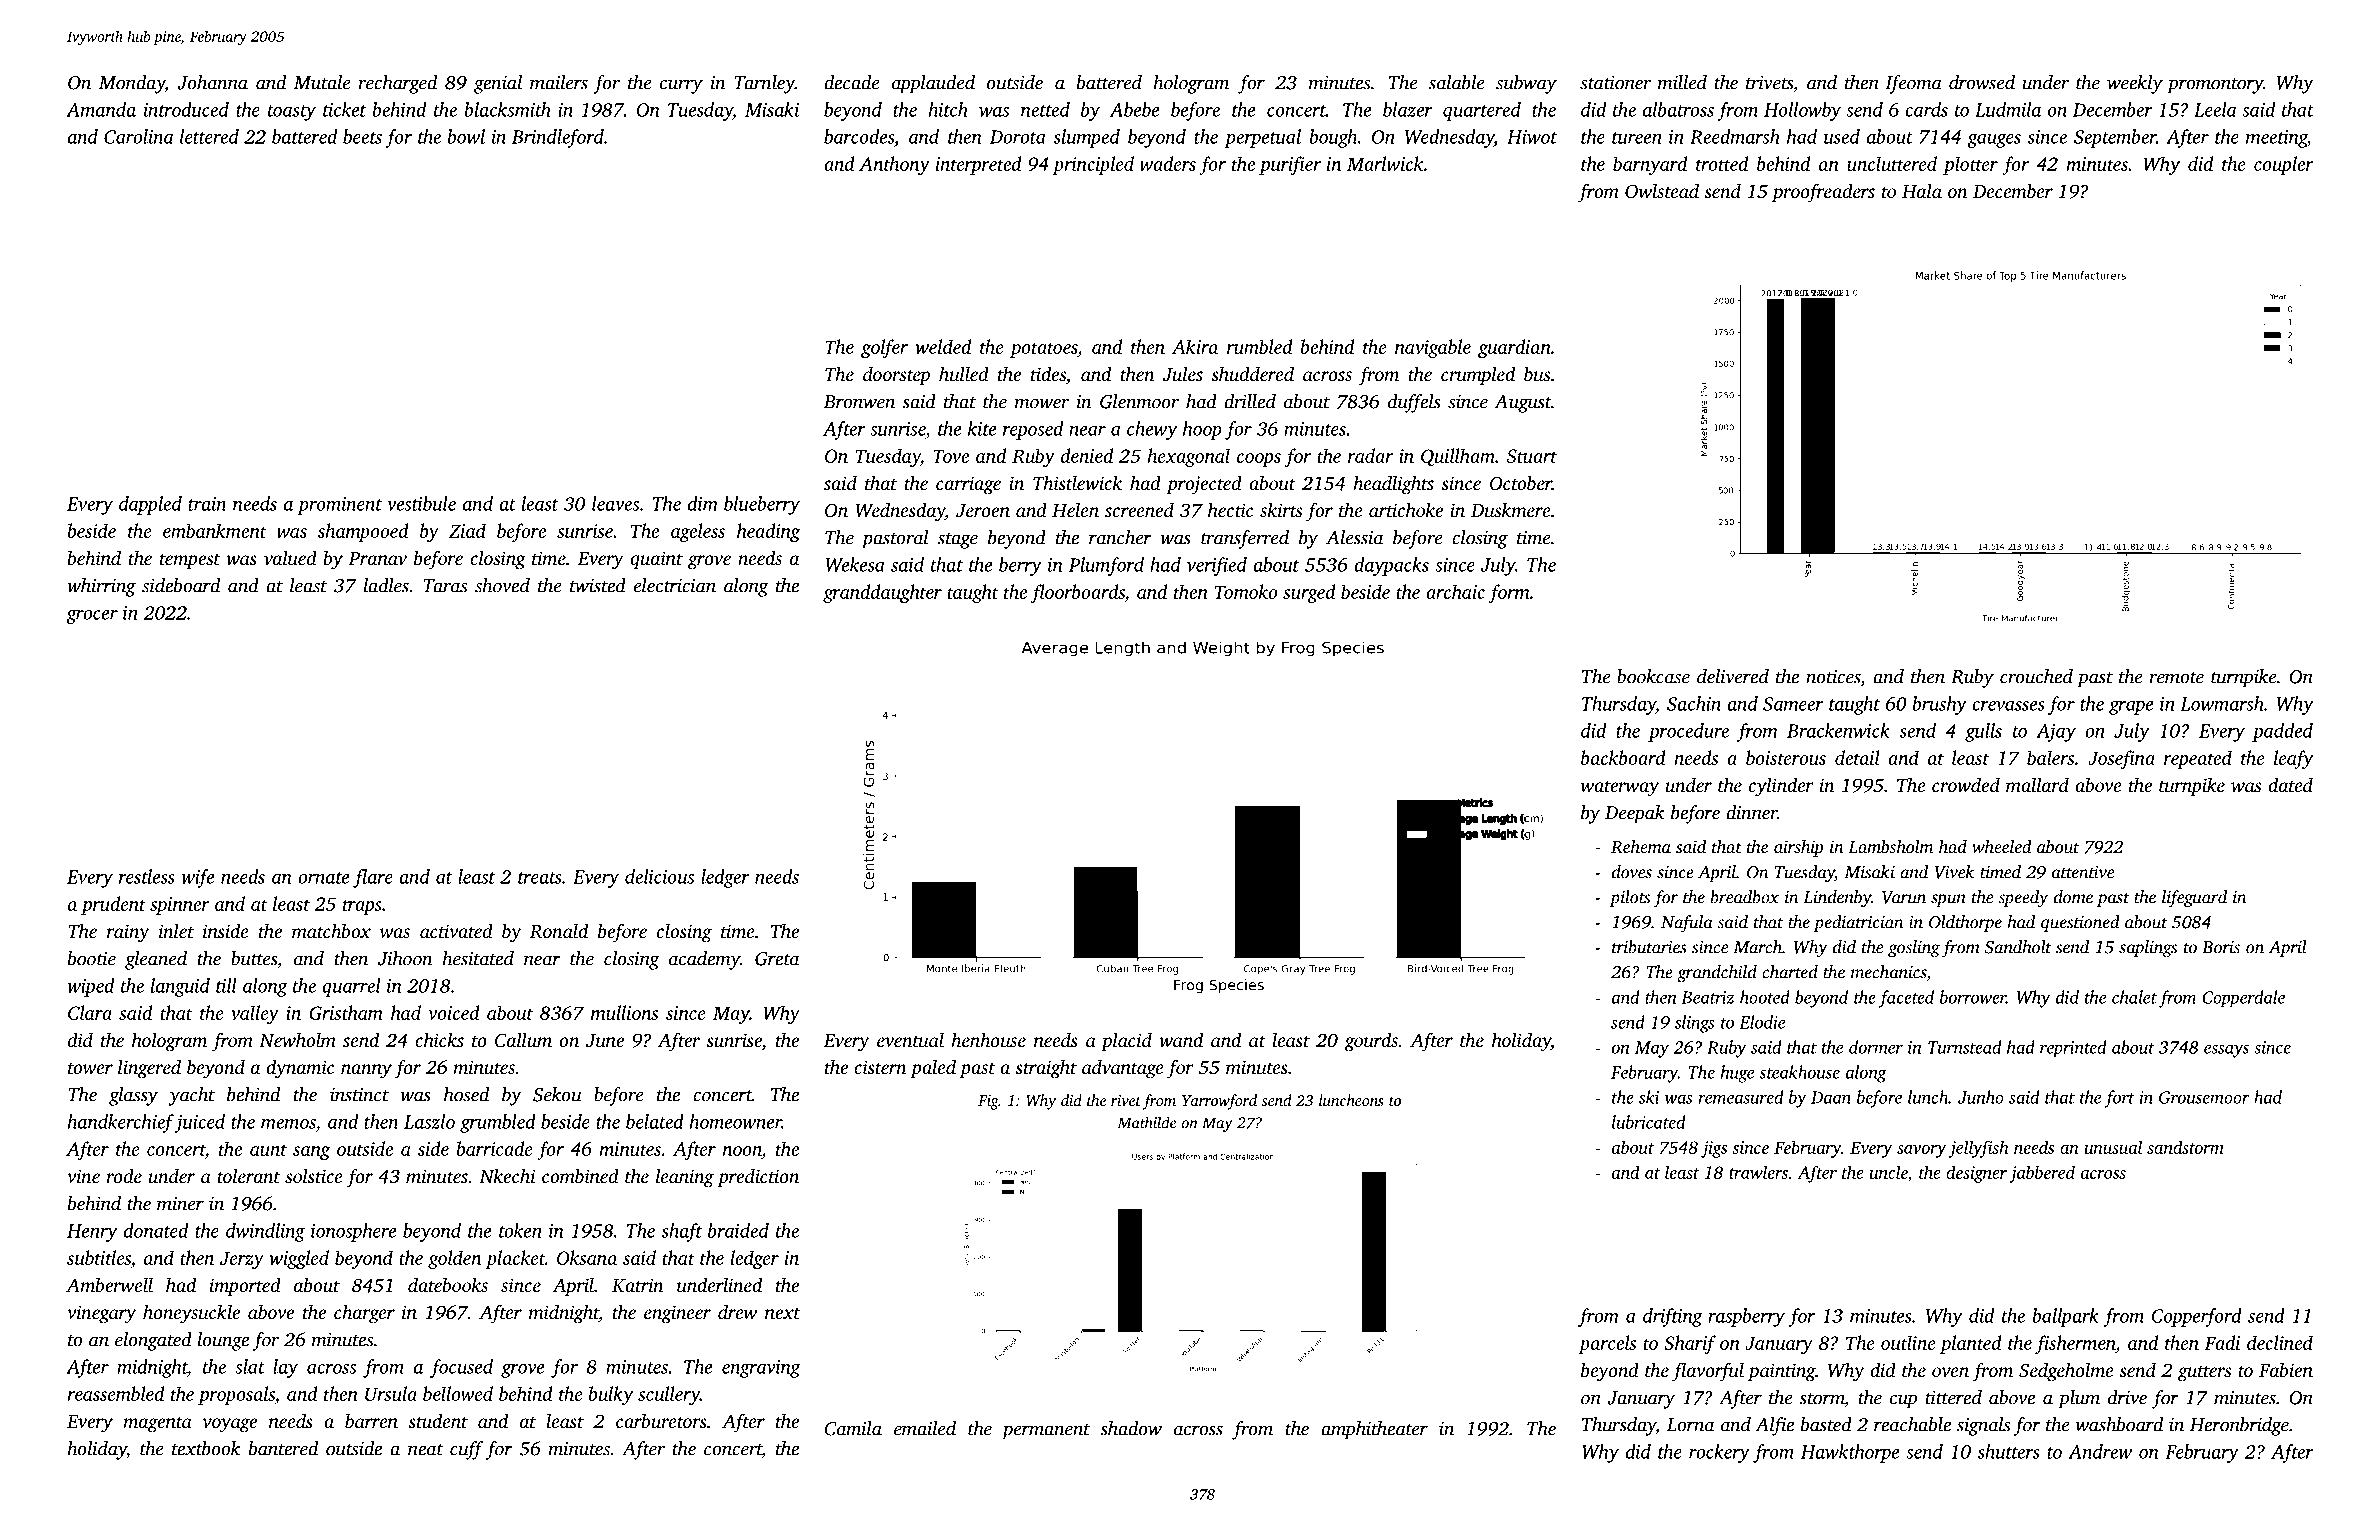 Image resolution: width=2380 pixels, height=1540 pixels. I want to click on Yarrowford, so click(1219, 1102).
